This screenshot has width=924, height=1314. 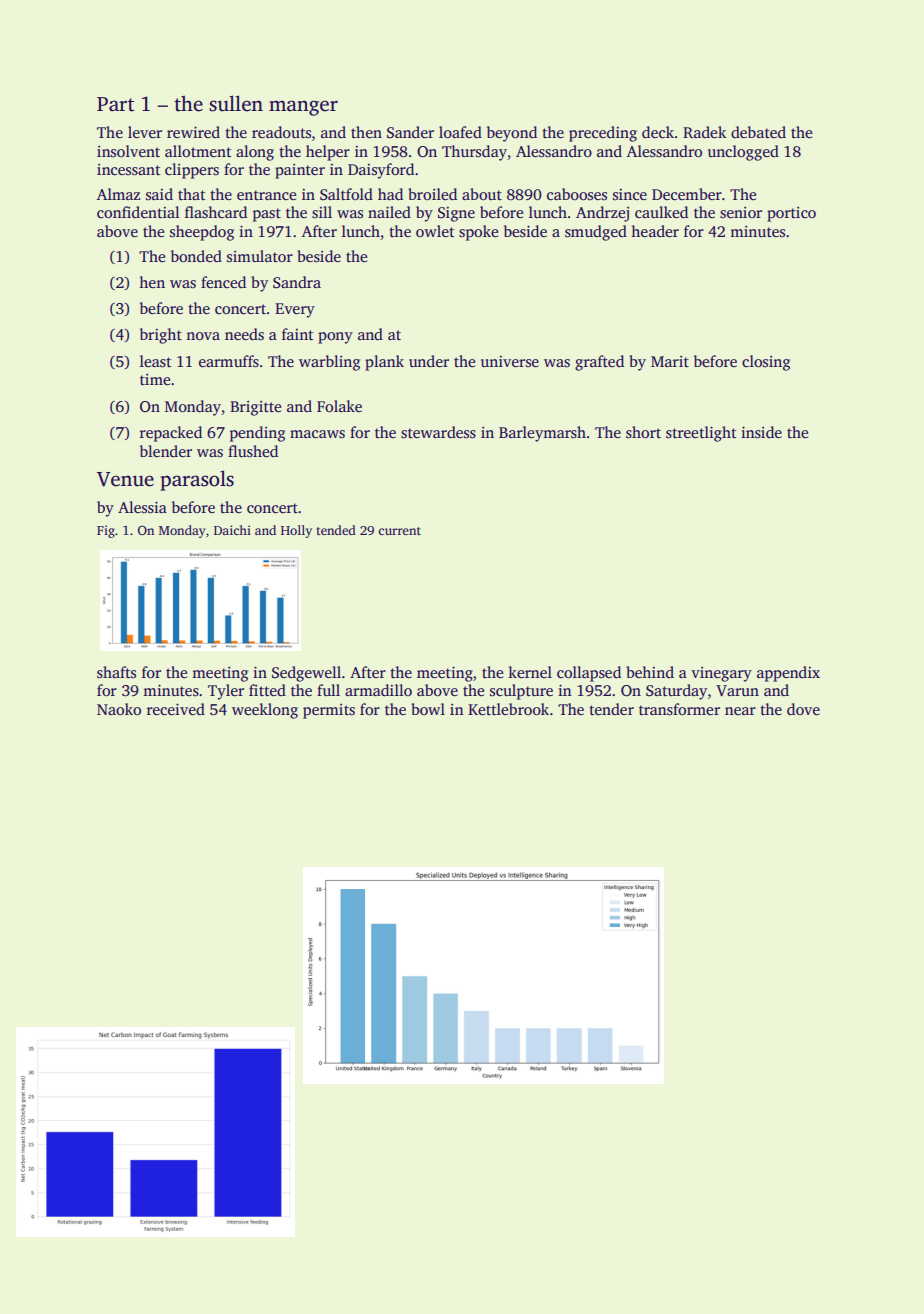 I want to click on near, so click(x=740, y=711).
